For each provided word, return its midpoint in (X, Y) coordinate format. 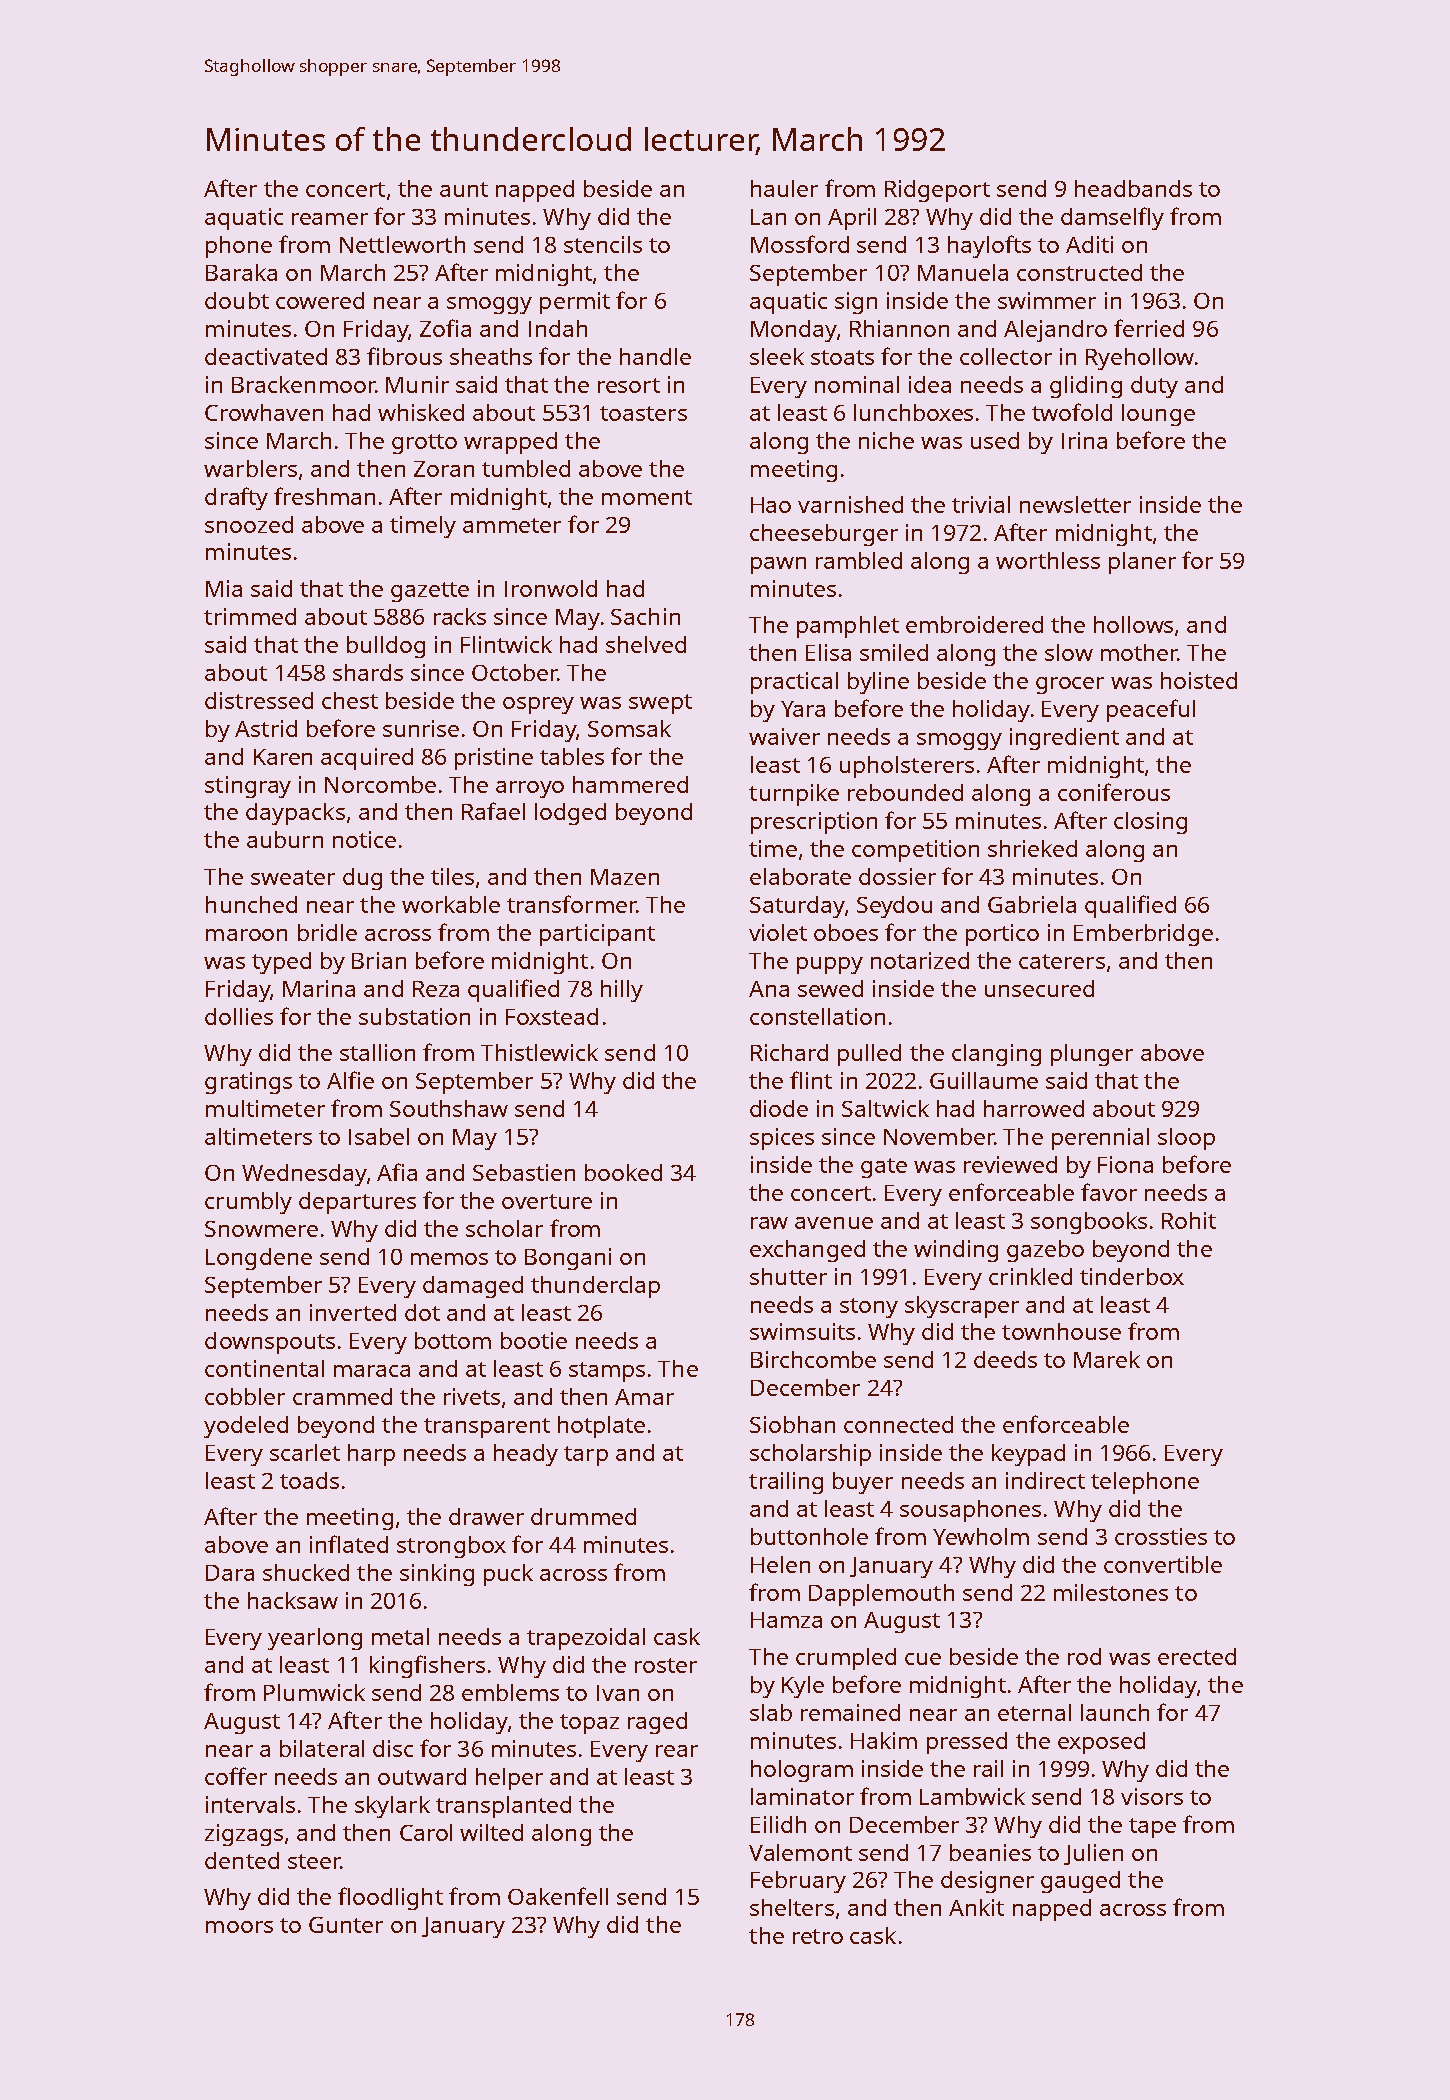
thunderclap (595, 1287)
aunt (464, 189)
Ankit (976, 1907)
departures (357, 1203)
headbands (1133, 188)
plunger (1092, 1055)
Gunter (346, 1925)
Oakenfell (558, 1896)
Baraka (241, 272)
